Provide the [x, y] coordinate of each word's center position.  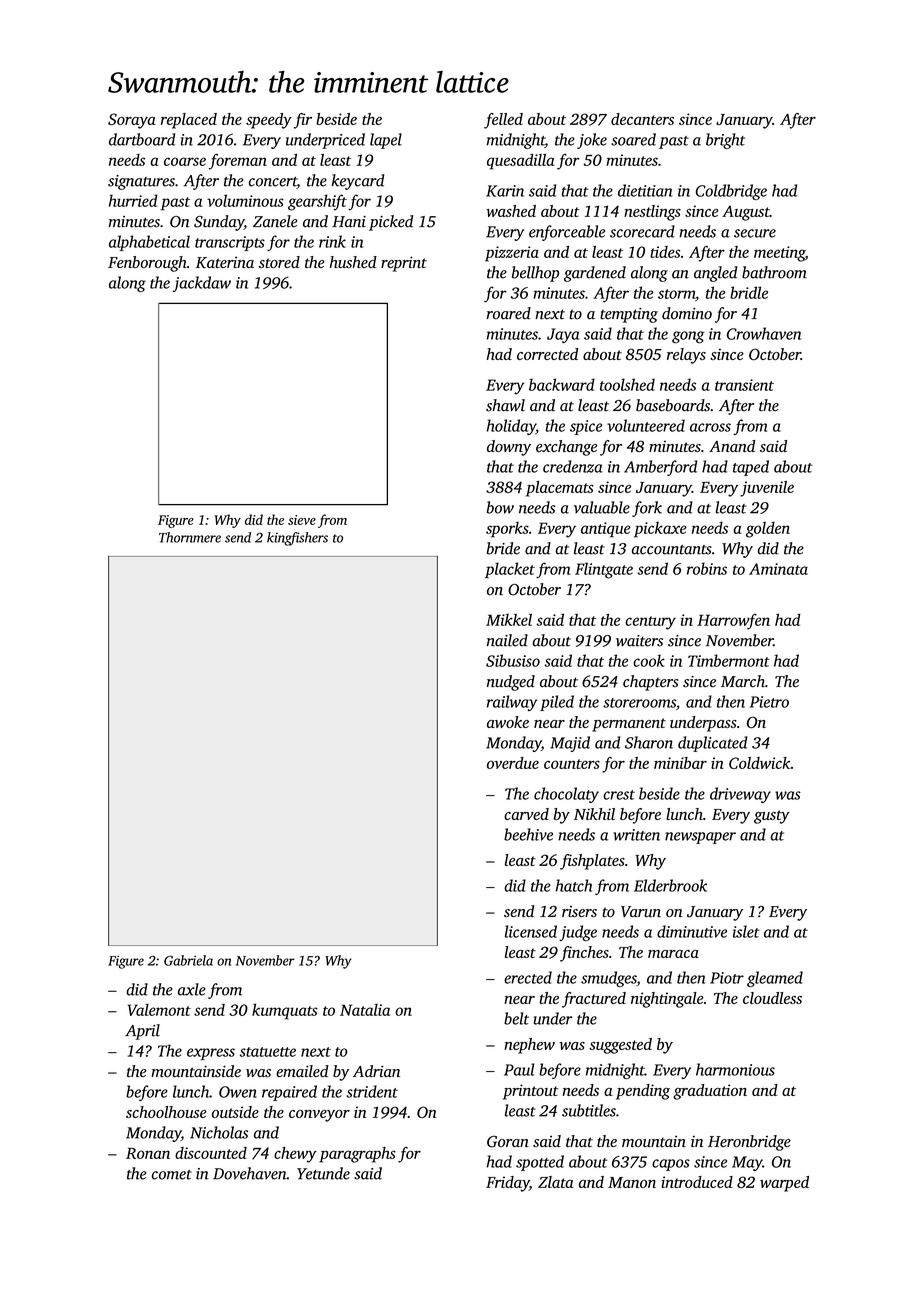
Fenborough [147, 264]
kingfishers [297, 539]
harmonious [735, 1069]
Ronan [148, 1153]
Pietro [769, 702]
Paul [519, 1069]
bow [500, 507]
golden [768, 530]
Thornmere [190, 537]
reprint [404, 264]
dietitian [645, 190]
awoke [508, 722]
